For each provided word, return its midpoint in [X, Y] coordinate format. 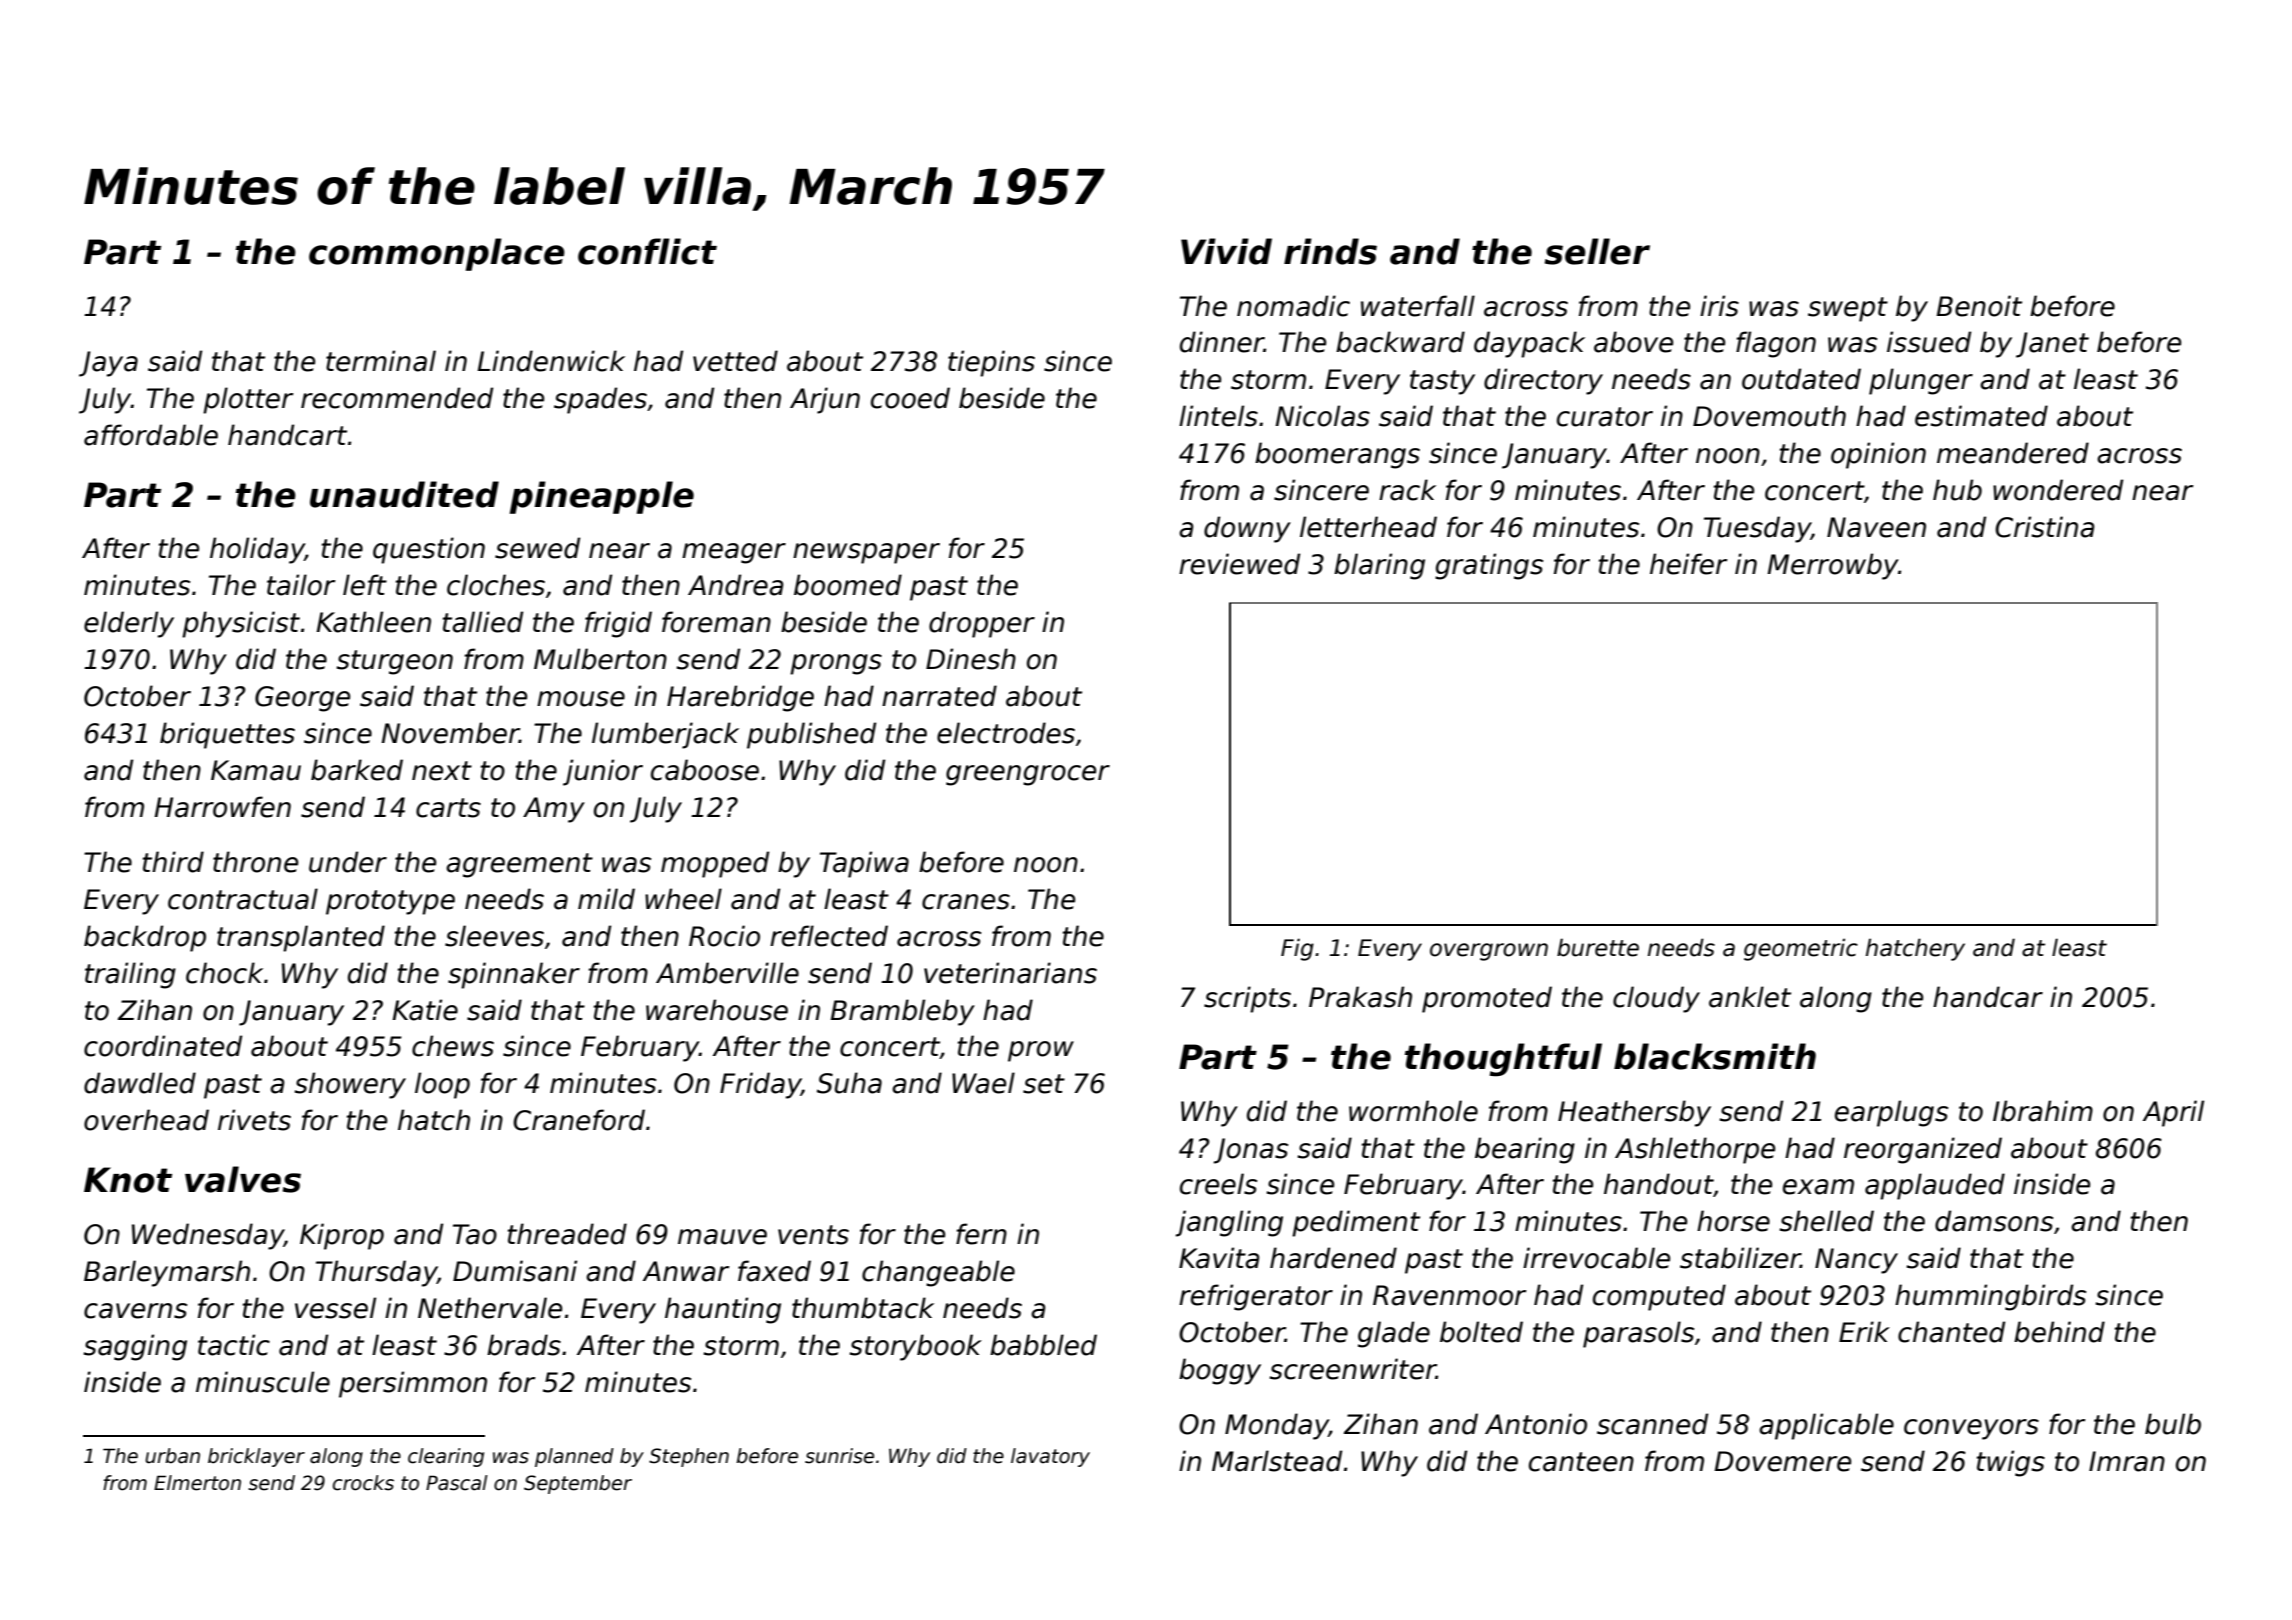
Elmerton [197, 1483]
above [1633, 342]
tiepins [991, 363]
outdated [1801, 379]
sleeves [494, 936]
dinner [1222, 342]
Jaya [108, 364]
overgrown [1489, 952]
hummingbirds [1990, 1297]
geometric [1801, 949]
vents [813, 1235]
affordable [151, 435]
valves [243, 1179]
